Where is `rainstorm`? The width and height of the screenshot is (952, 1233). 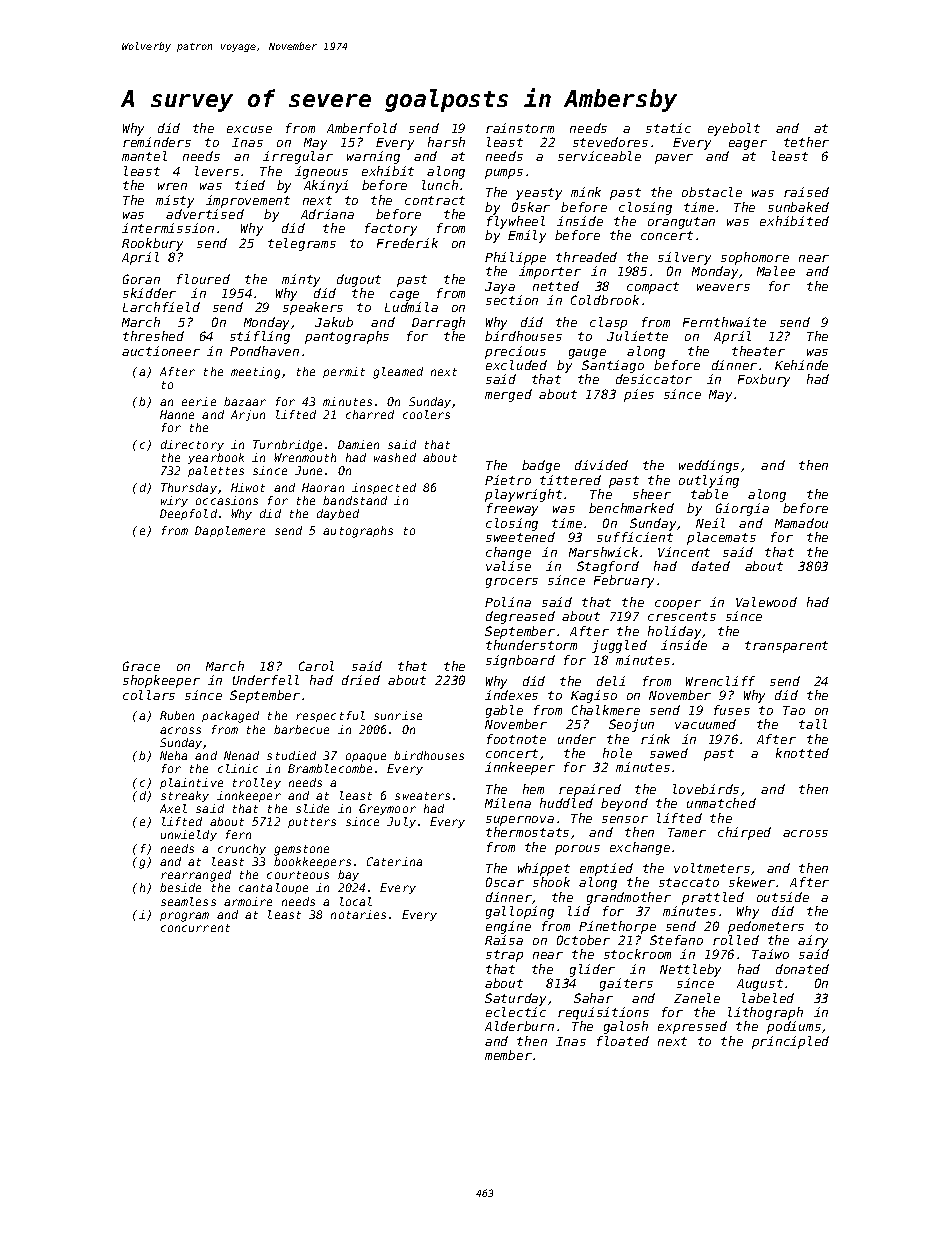
rainstorm is located at coordinates (520, 128).
